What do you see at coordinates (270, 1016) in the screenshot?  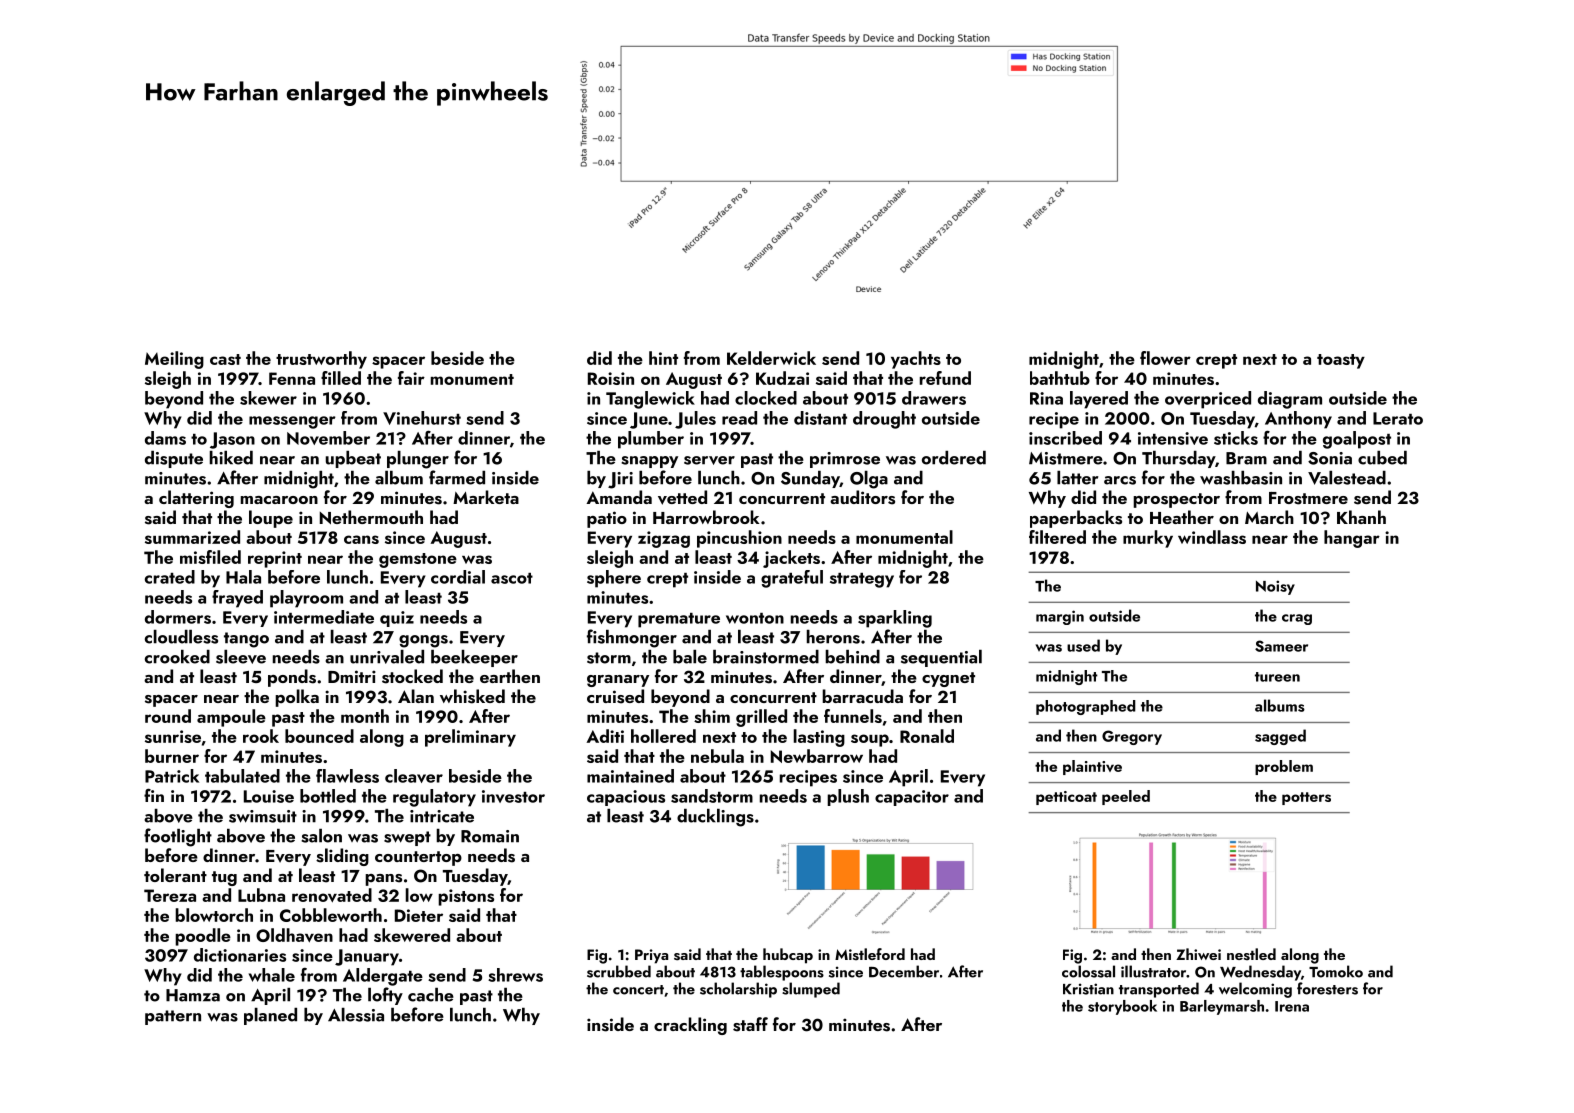 I see `planed` at bounding box center [270, 1016].
